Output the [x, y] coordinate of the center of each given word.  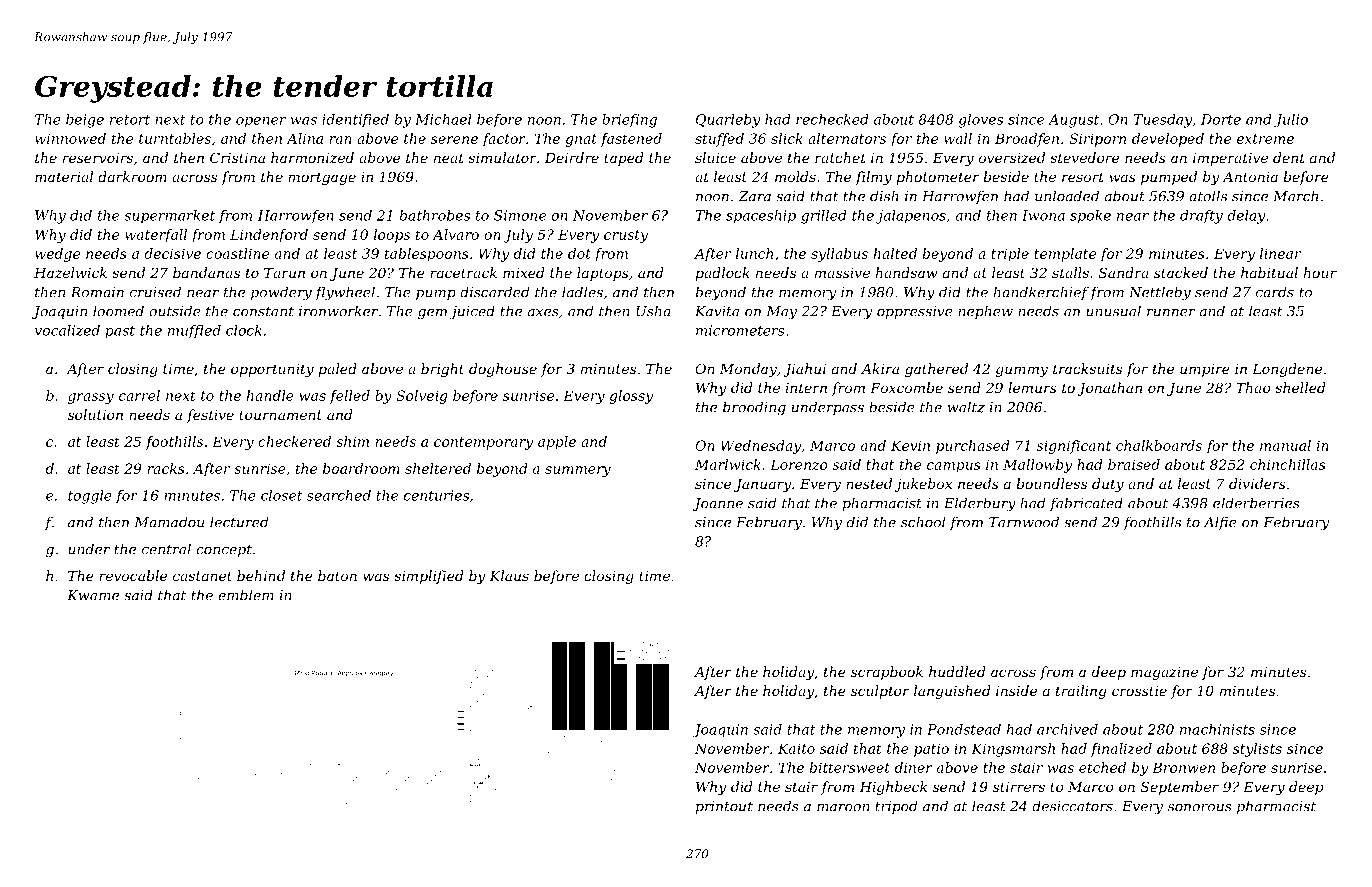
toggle [90, 497]
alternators [847, 138]
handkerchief [1041, 293]
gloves [981, 121]
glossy [631, 397]
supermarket [169, 217]
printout [724, 807]
